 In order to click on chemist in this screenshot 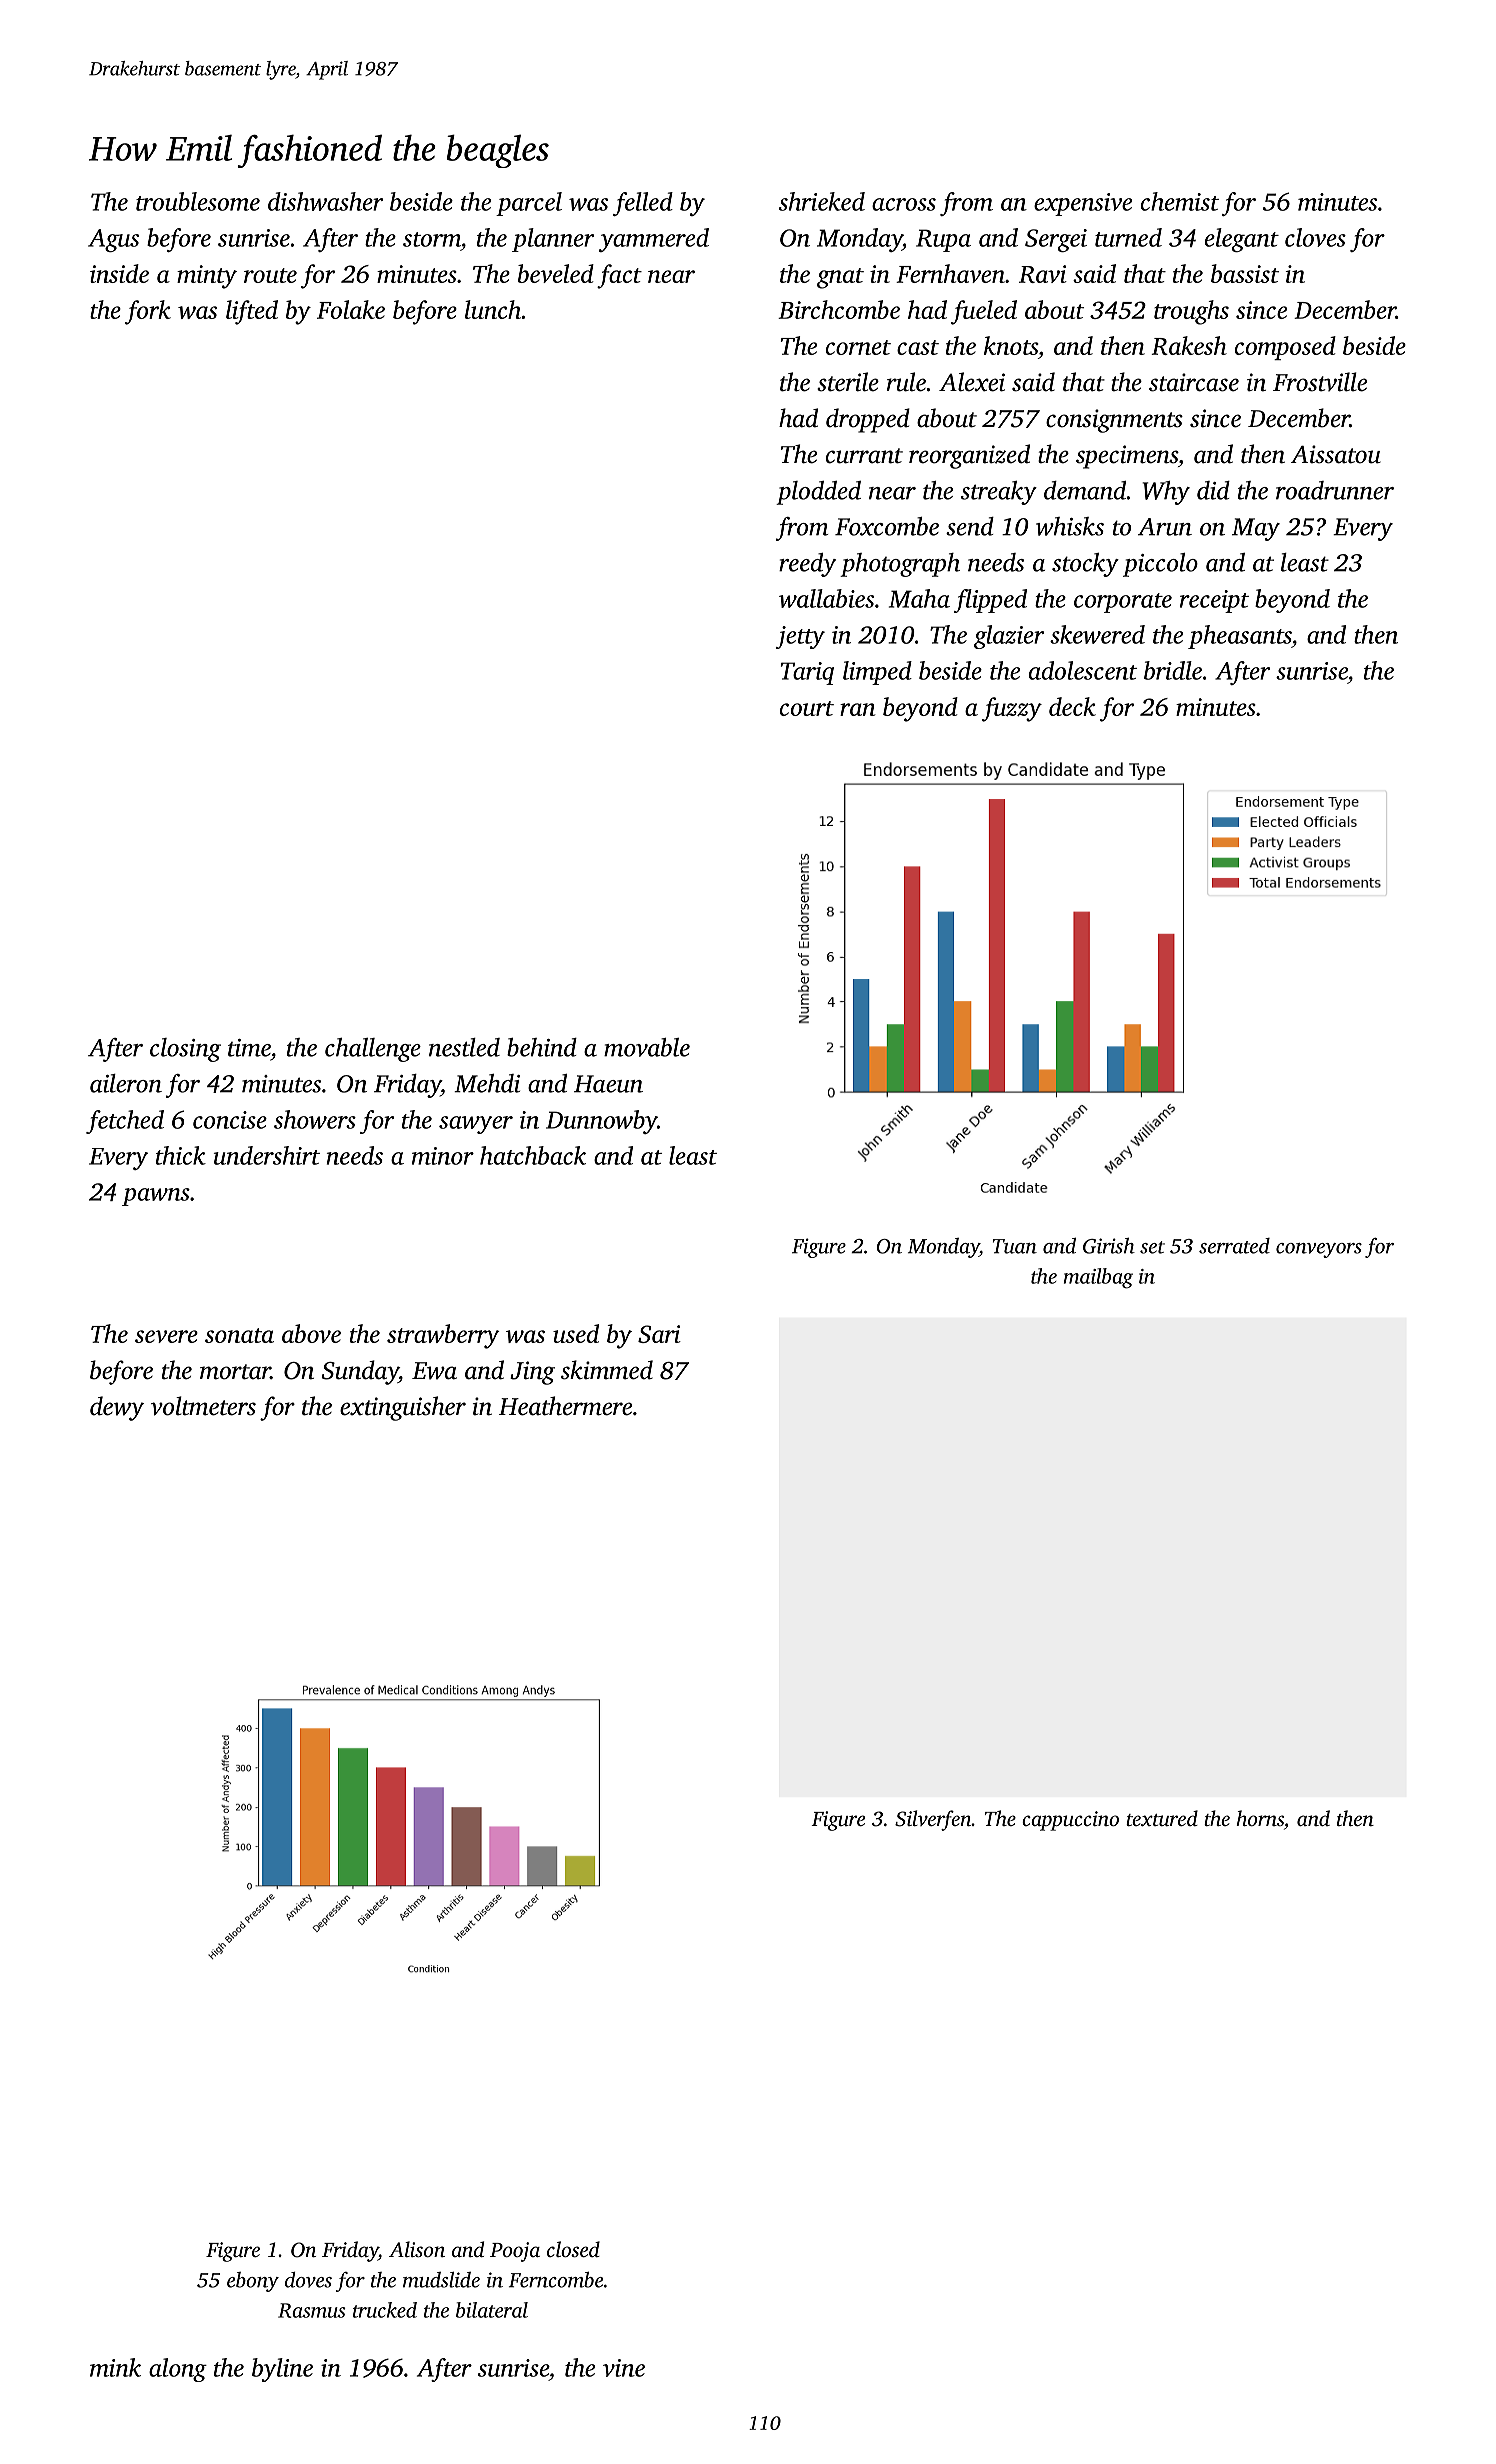, I will do `click(1180, 201)`.
